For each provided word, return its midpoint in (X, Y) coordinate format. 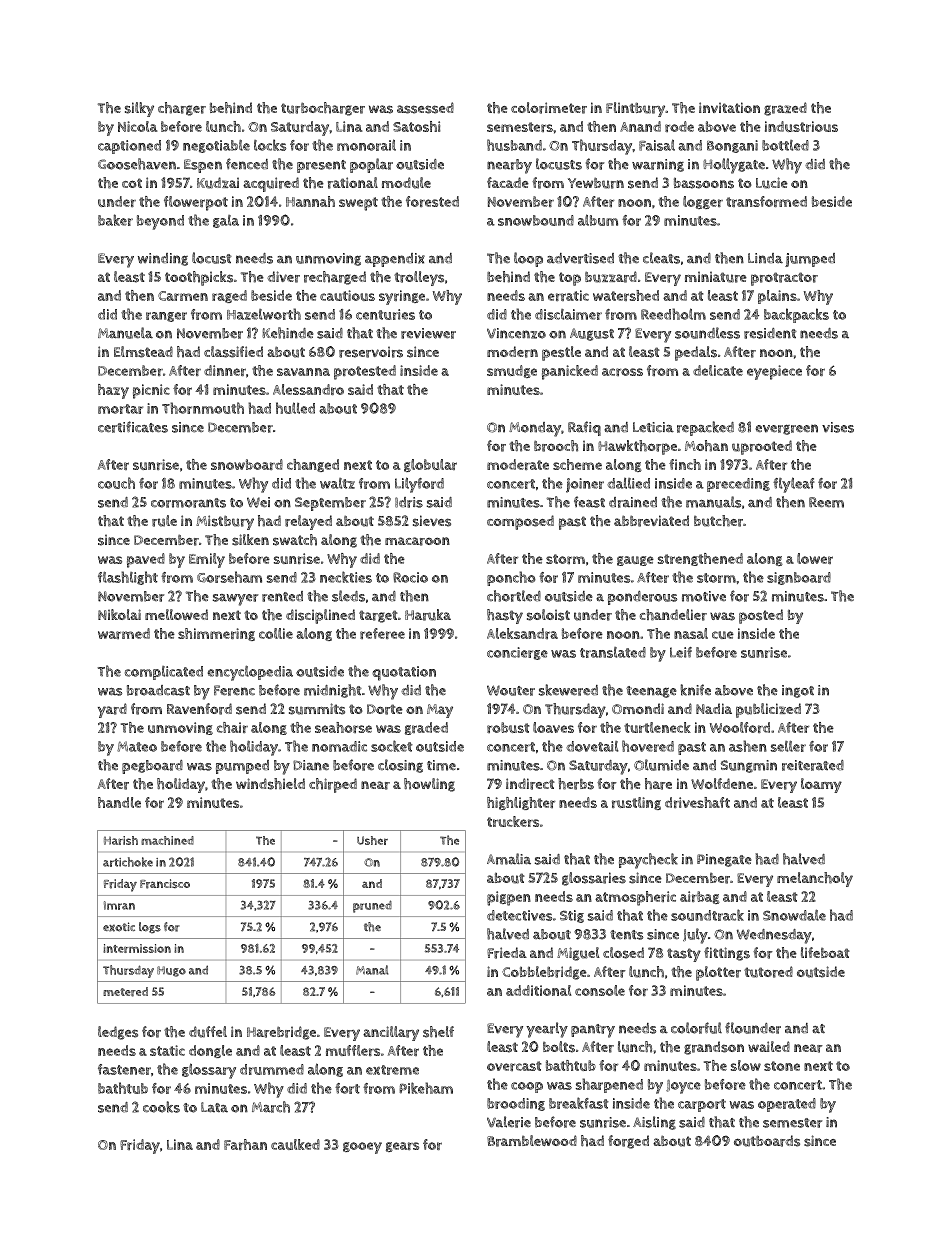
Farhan (245, 1144)
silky (139, 109)
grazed (785, 109)
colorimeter (549, 108)
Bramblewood (532, 1141)
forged (628, 1142)
